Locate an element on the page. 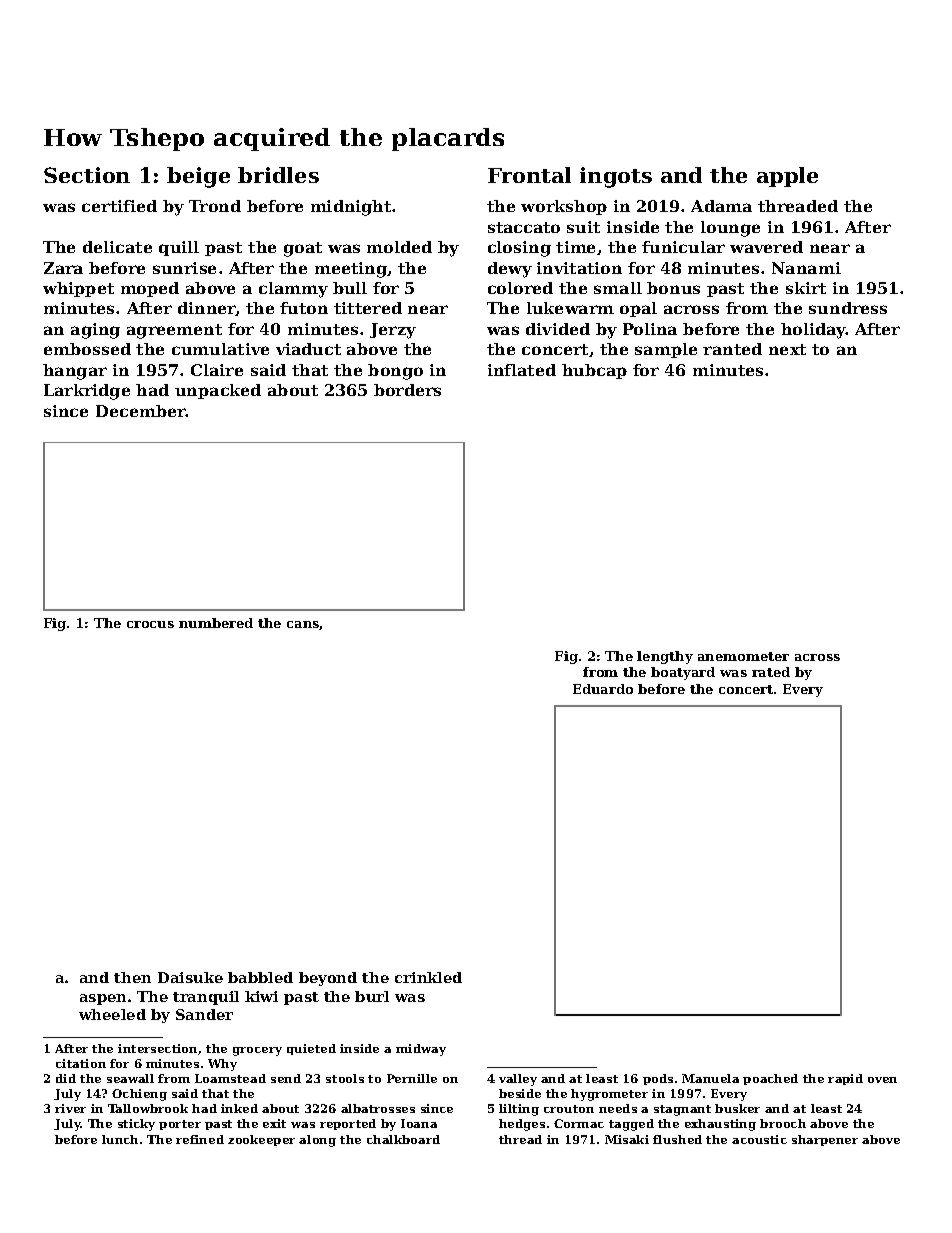 This page has width=952, height=1233. December is located at coordinates (141, 411).
